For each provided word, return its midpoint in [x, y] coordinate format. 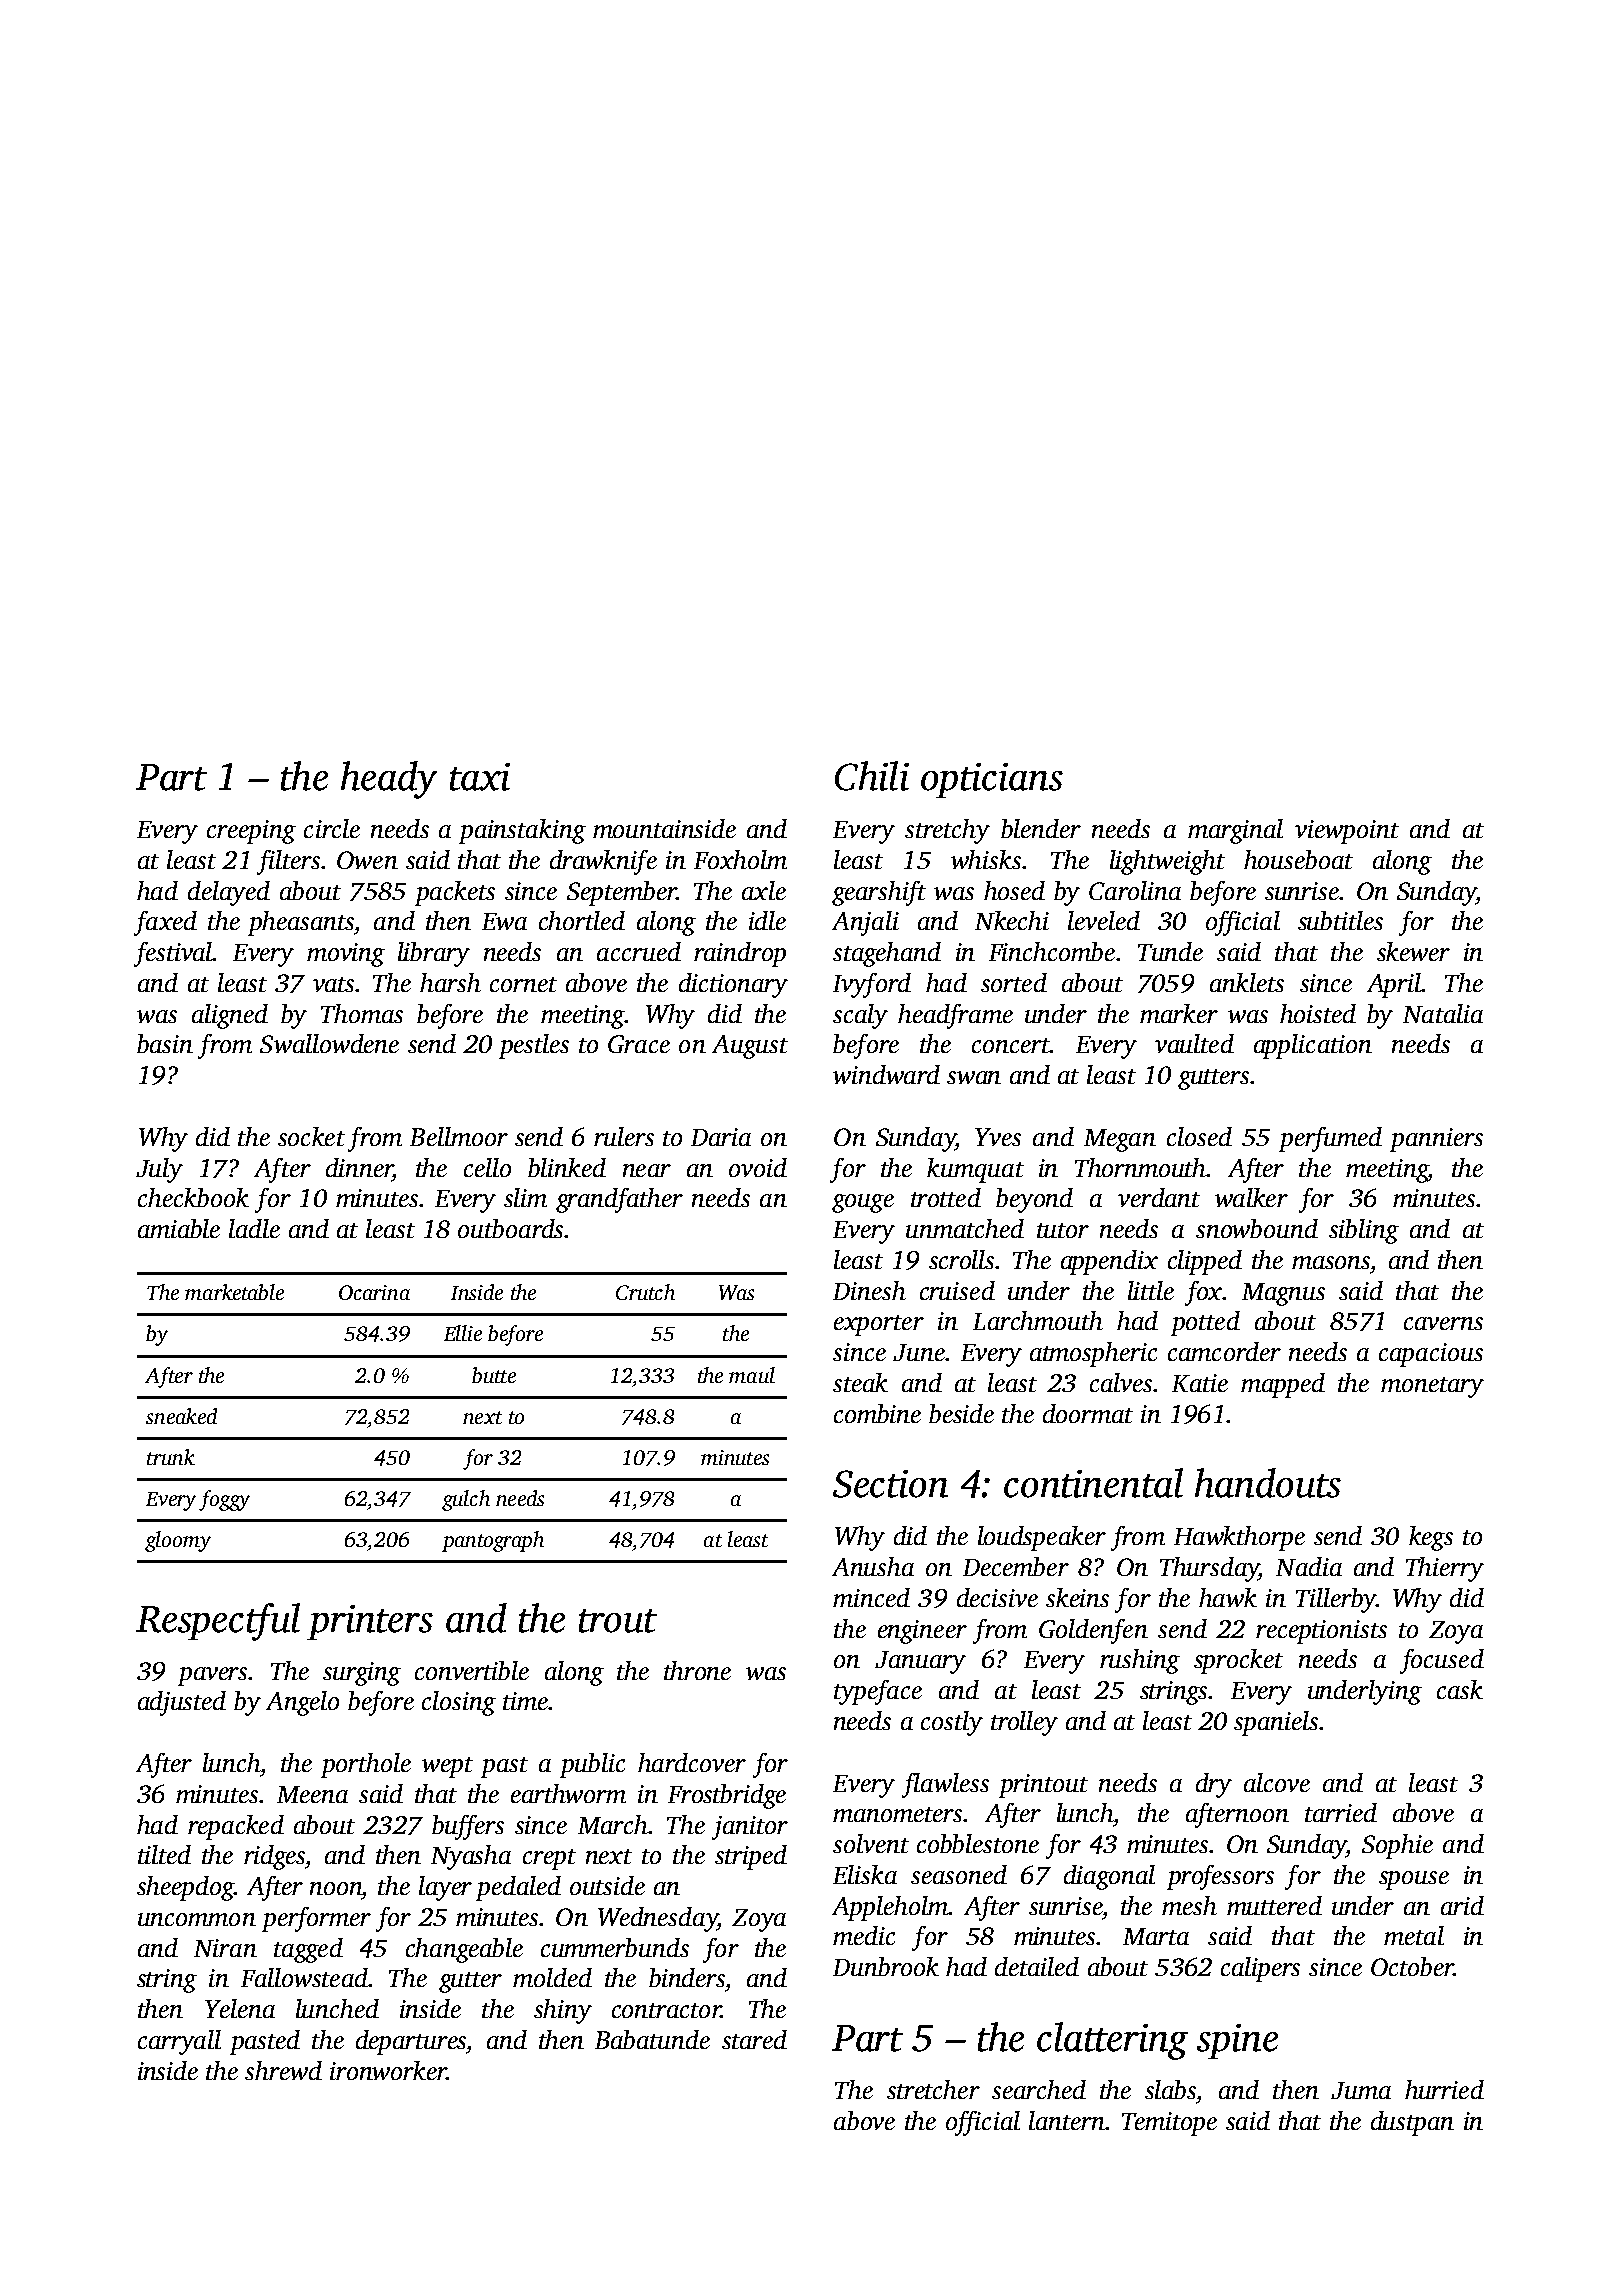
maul [752, 1375]
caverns [1443, 1323]
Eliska [865, 1874]
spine [1237, 2041]
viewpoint [1347, 832]
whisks [986, 859]
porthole [366, 1765]
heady [389, 780]
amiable [179, 1228]
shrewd [283, 2070]
